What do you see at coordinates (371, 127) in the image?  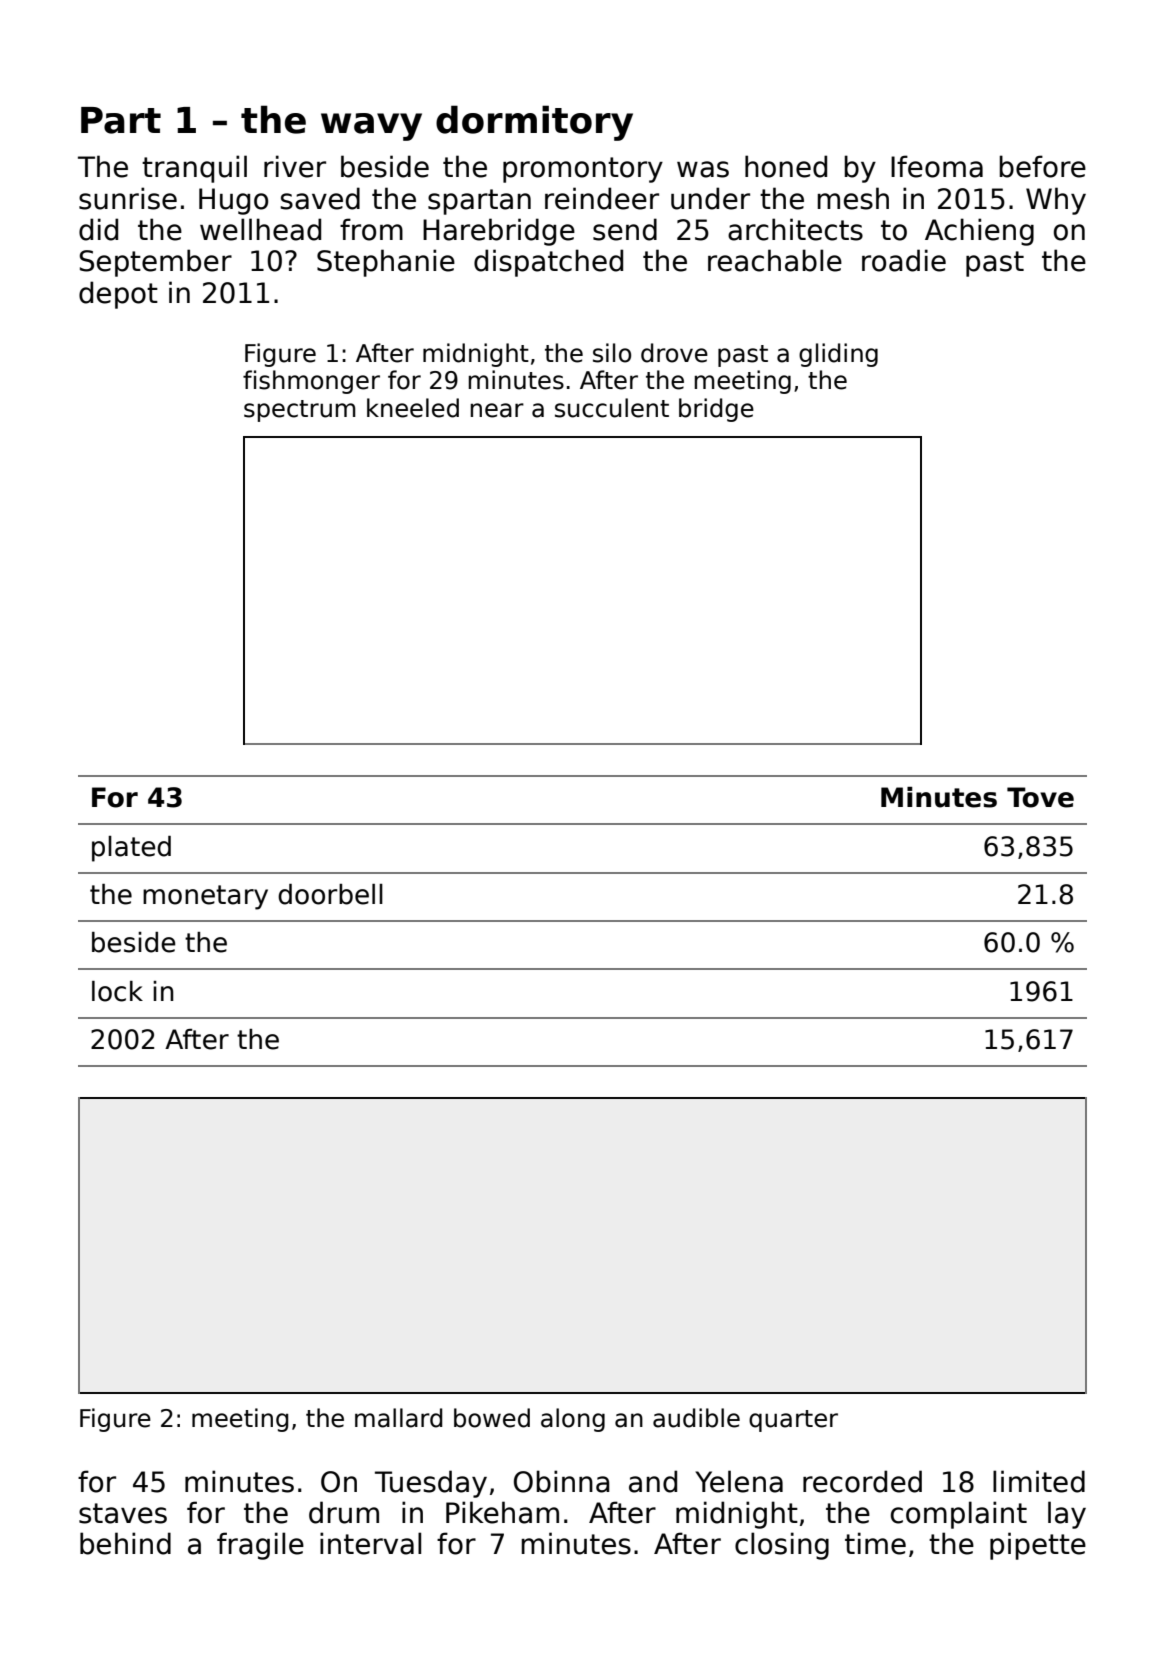 I see `wavy` at bounding box center [371, 127].
